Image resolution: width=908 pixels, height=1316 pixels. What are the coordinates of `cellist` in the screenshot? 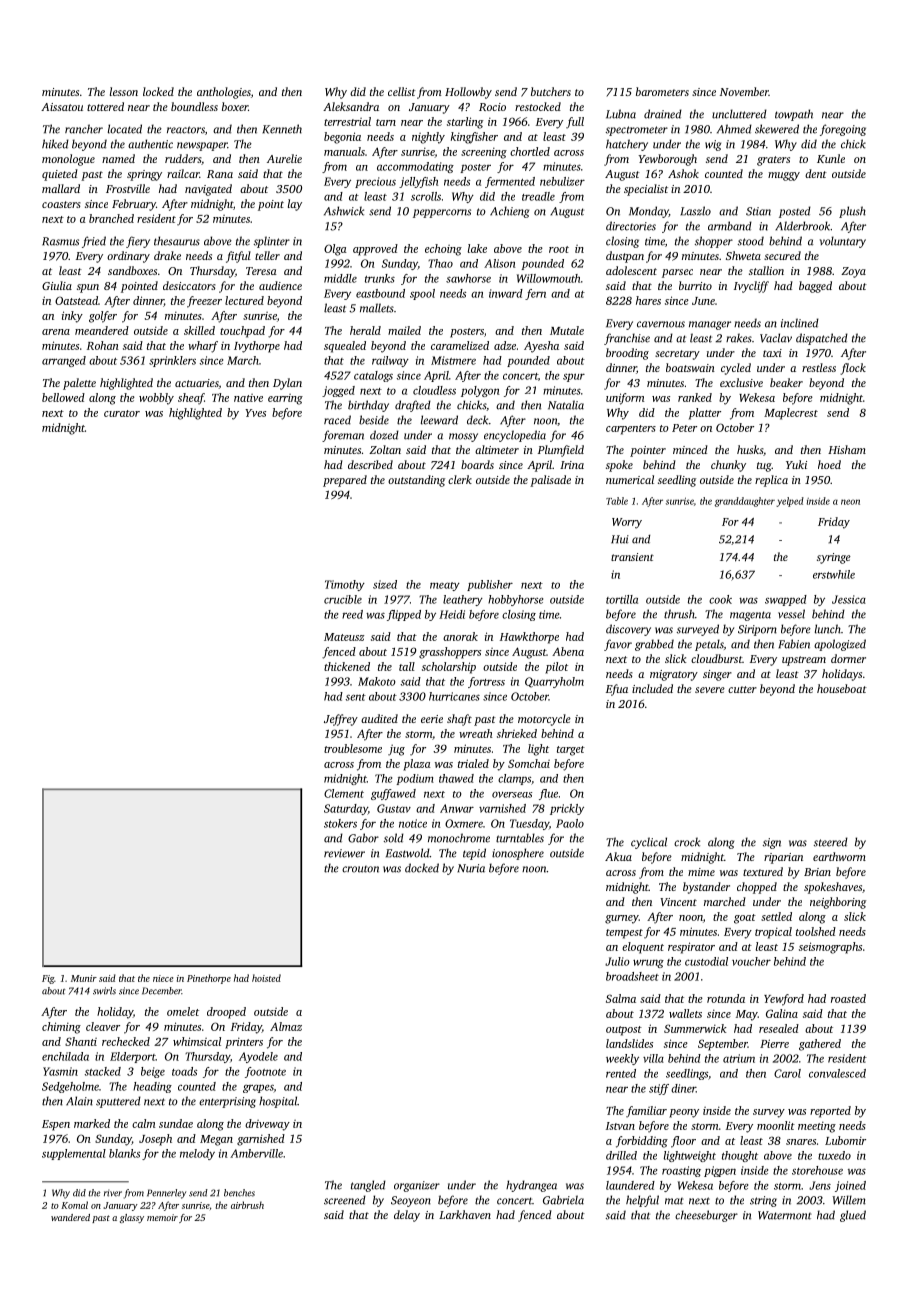 It's located at (402, 91).
